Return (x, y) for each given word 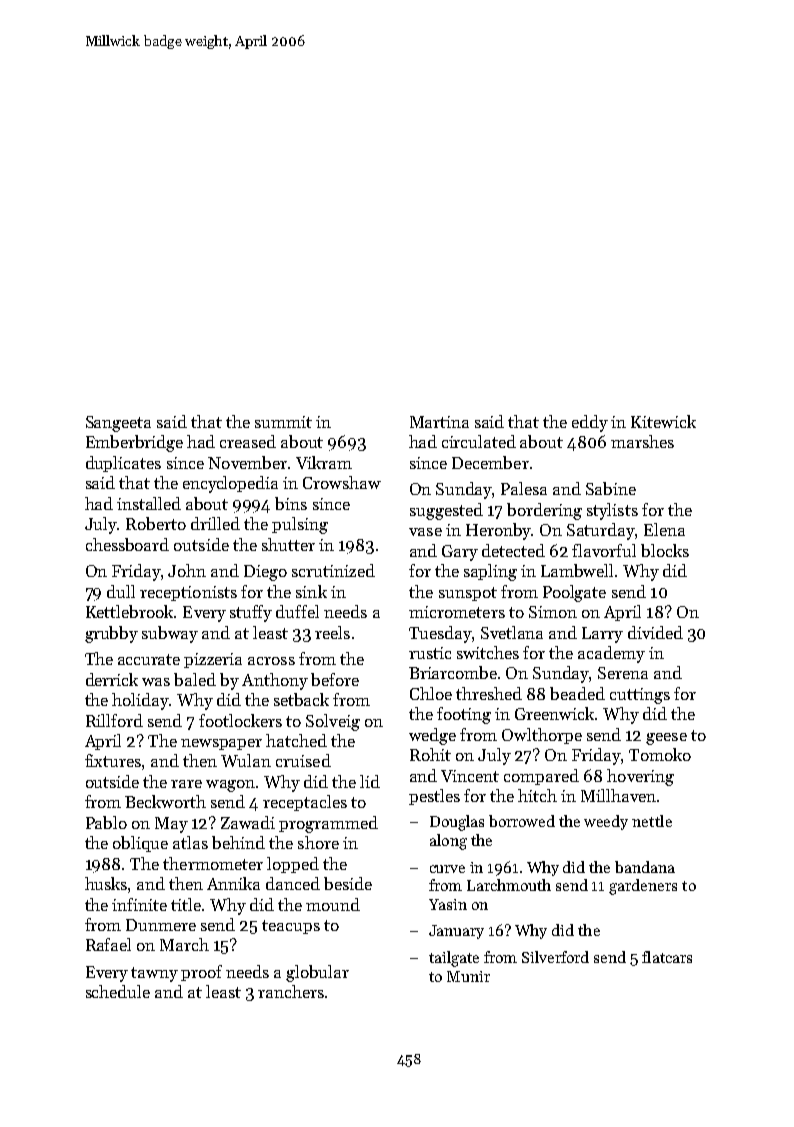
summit (283, 422)
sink (311, 591)
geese (666, 739)
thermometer (213, 863)
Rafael (108, 944)
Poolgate (574, 593)
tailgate (454, 959)
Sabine (611, 488)
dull (121, 591)
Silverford (555, 957)
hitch (537, 795)
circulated (479, 441)
